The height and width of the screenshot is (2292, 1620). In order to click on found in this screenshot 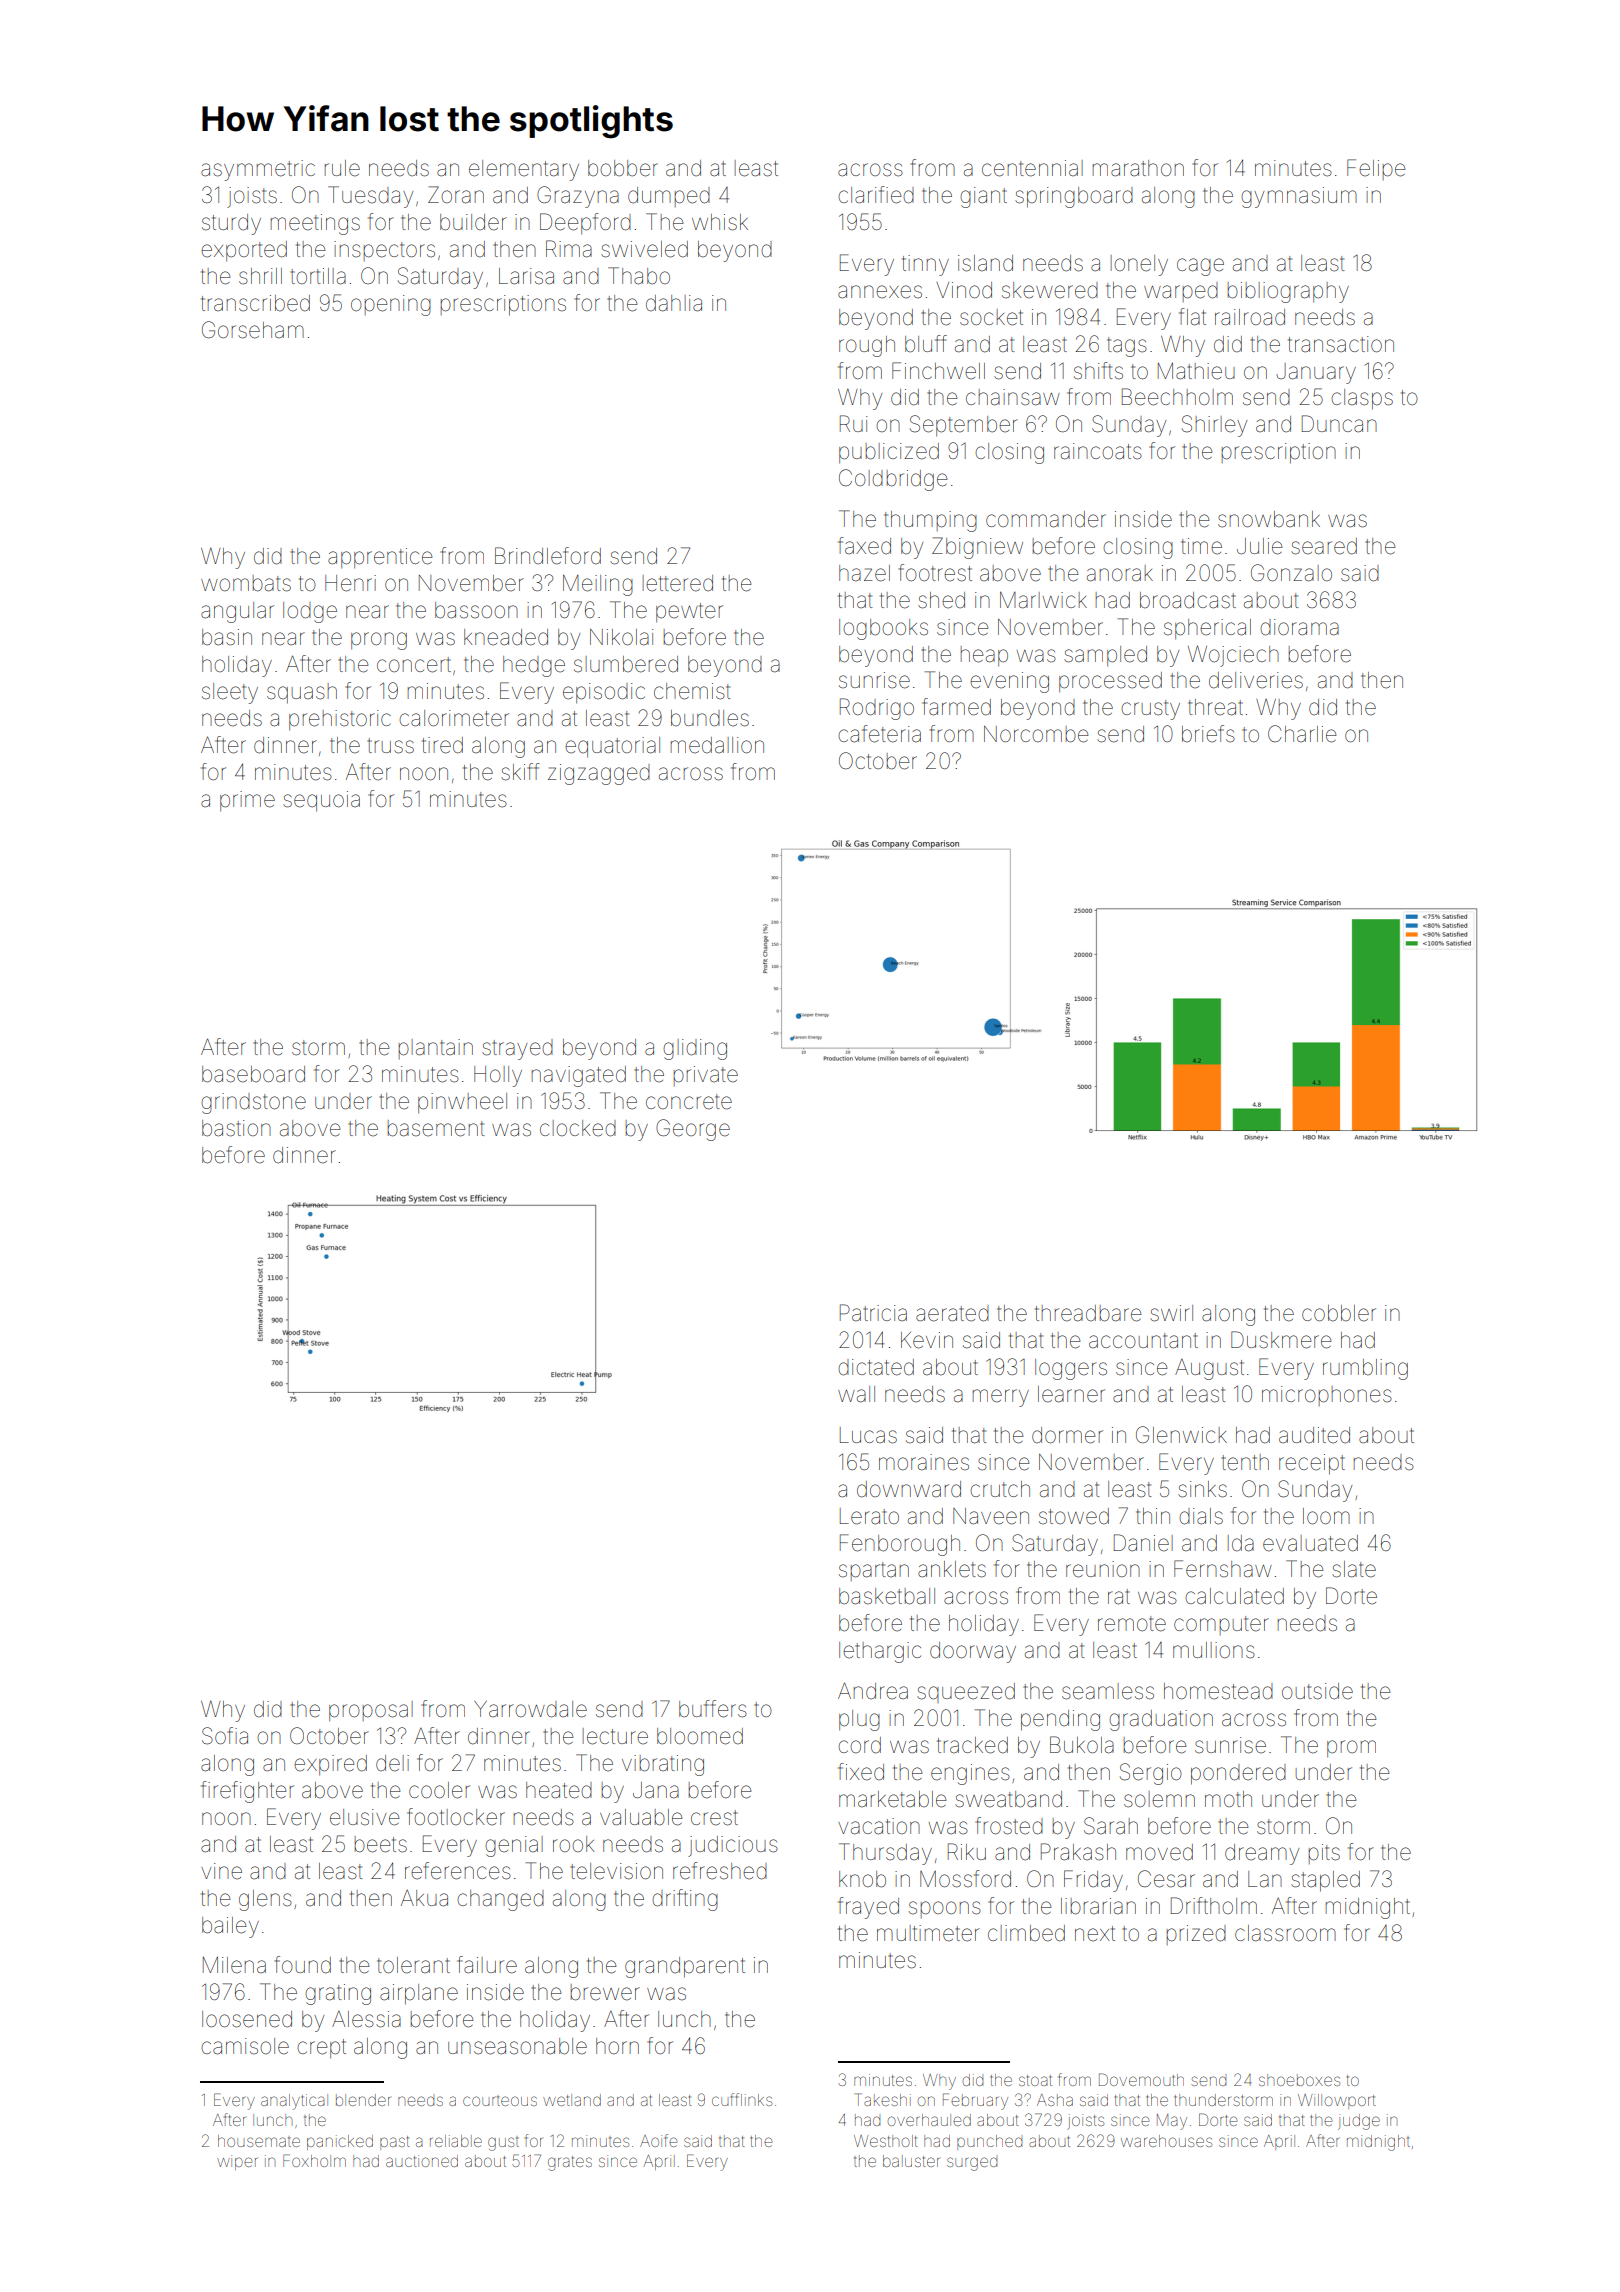, I will do `click(303, 1965)`.
